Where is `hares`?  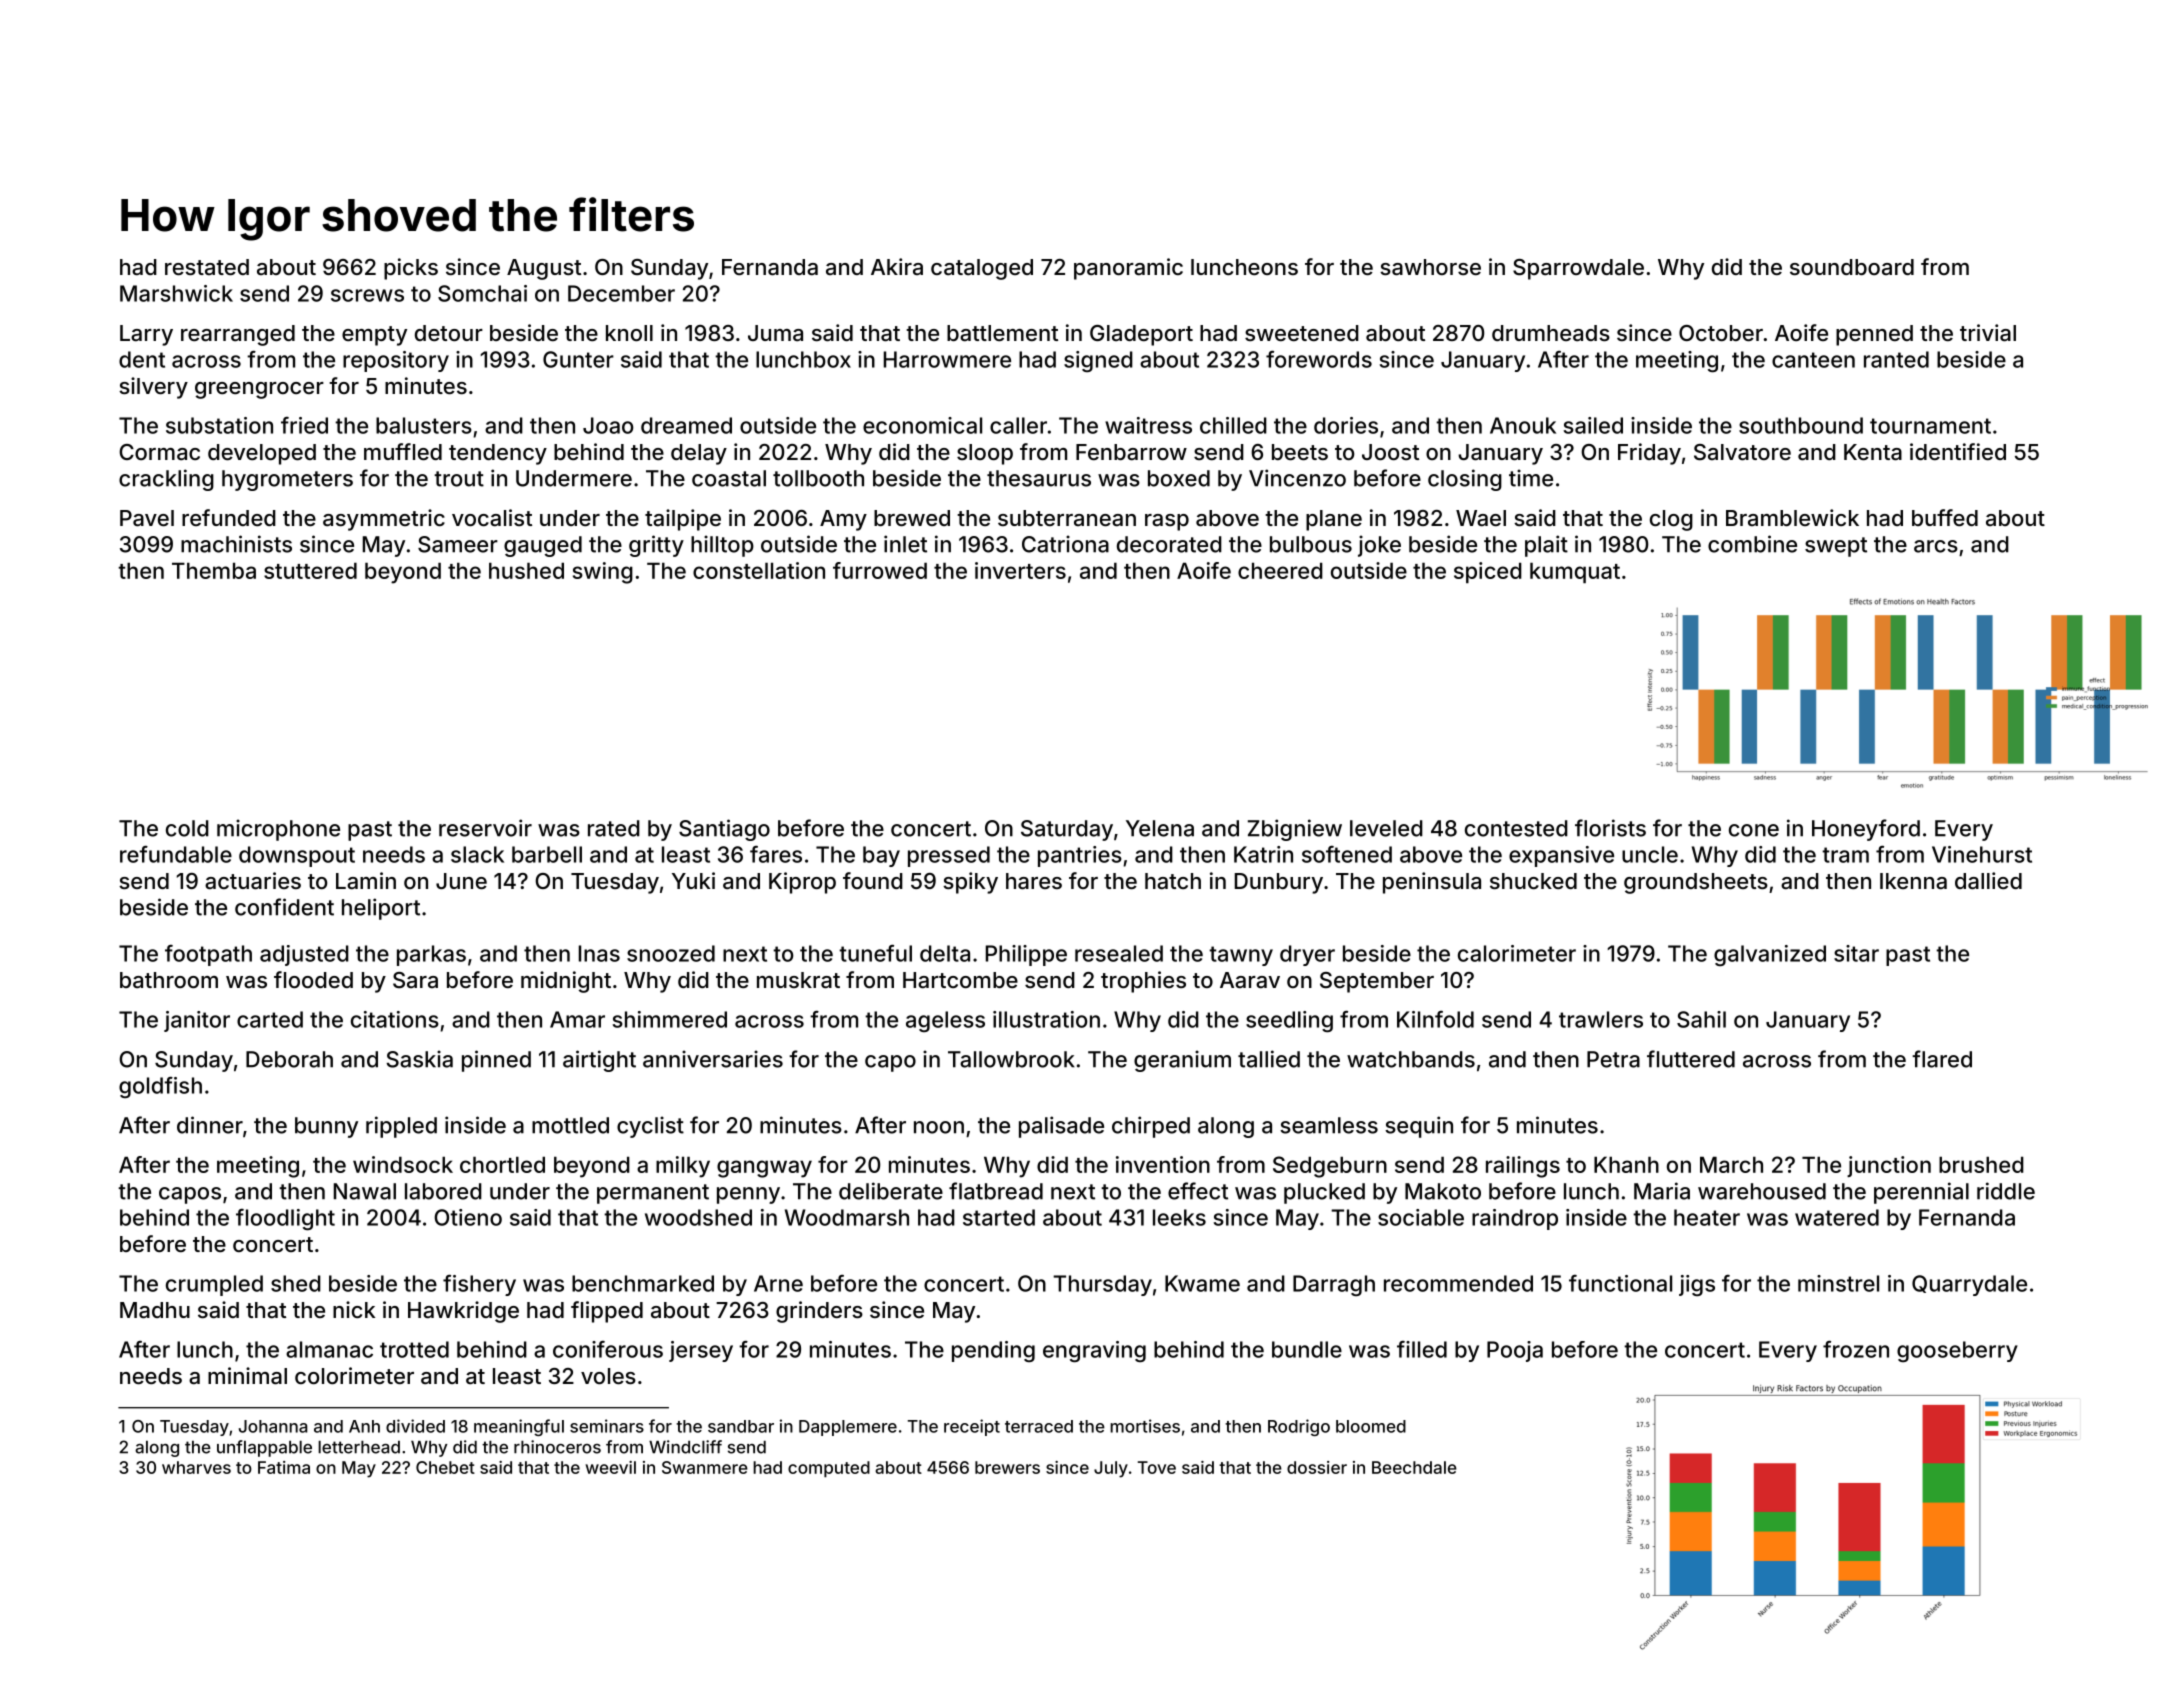
hares is located at coordinates (1034, 881).
